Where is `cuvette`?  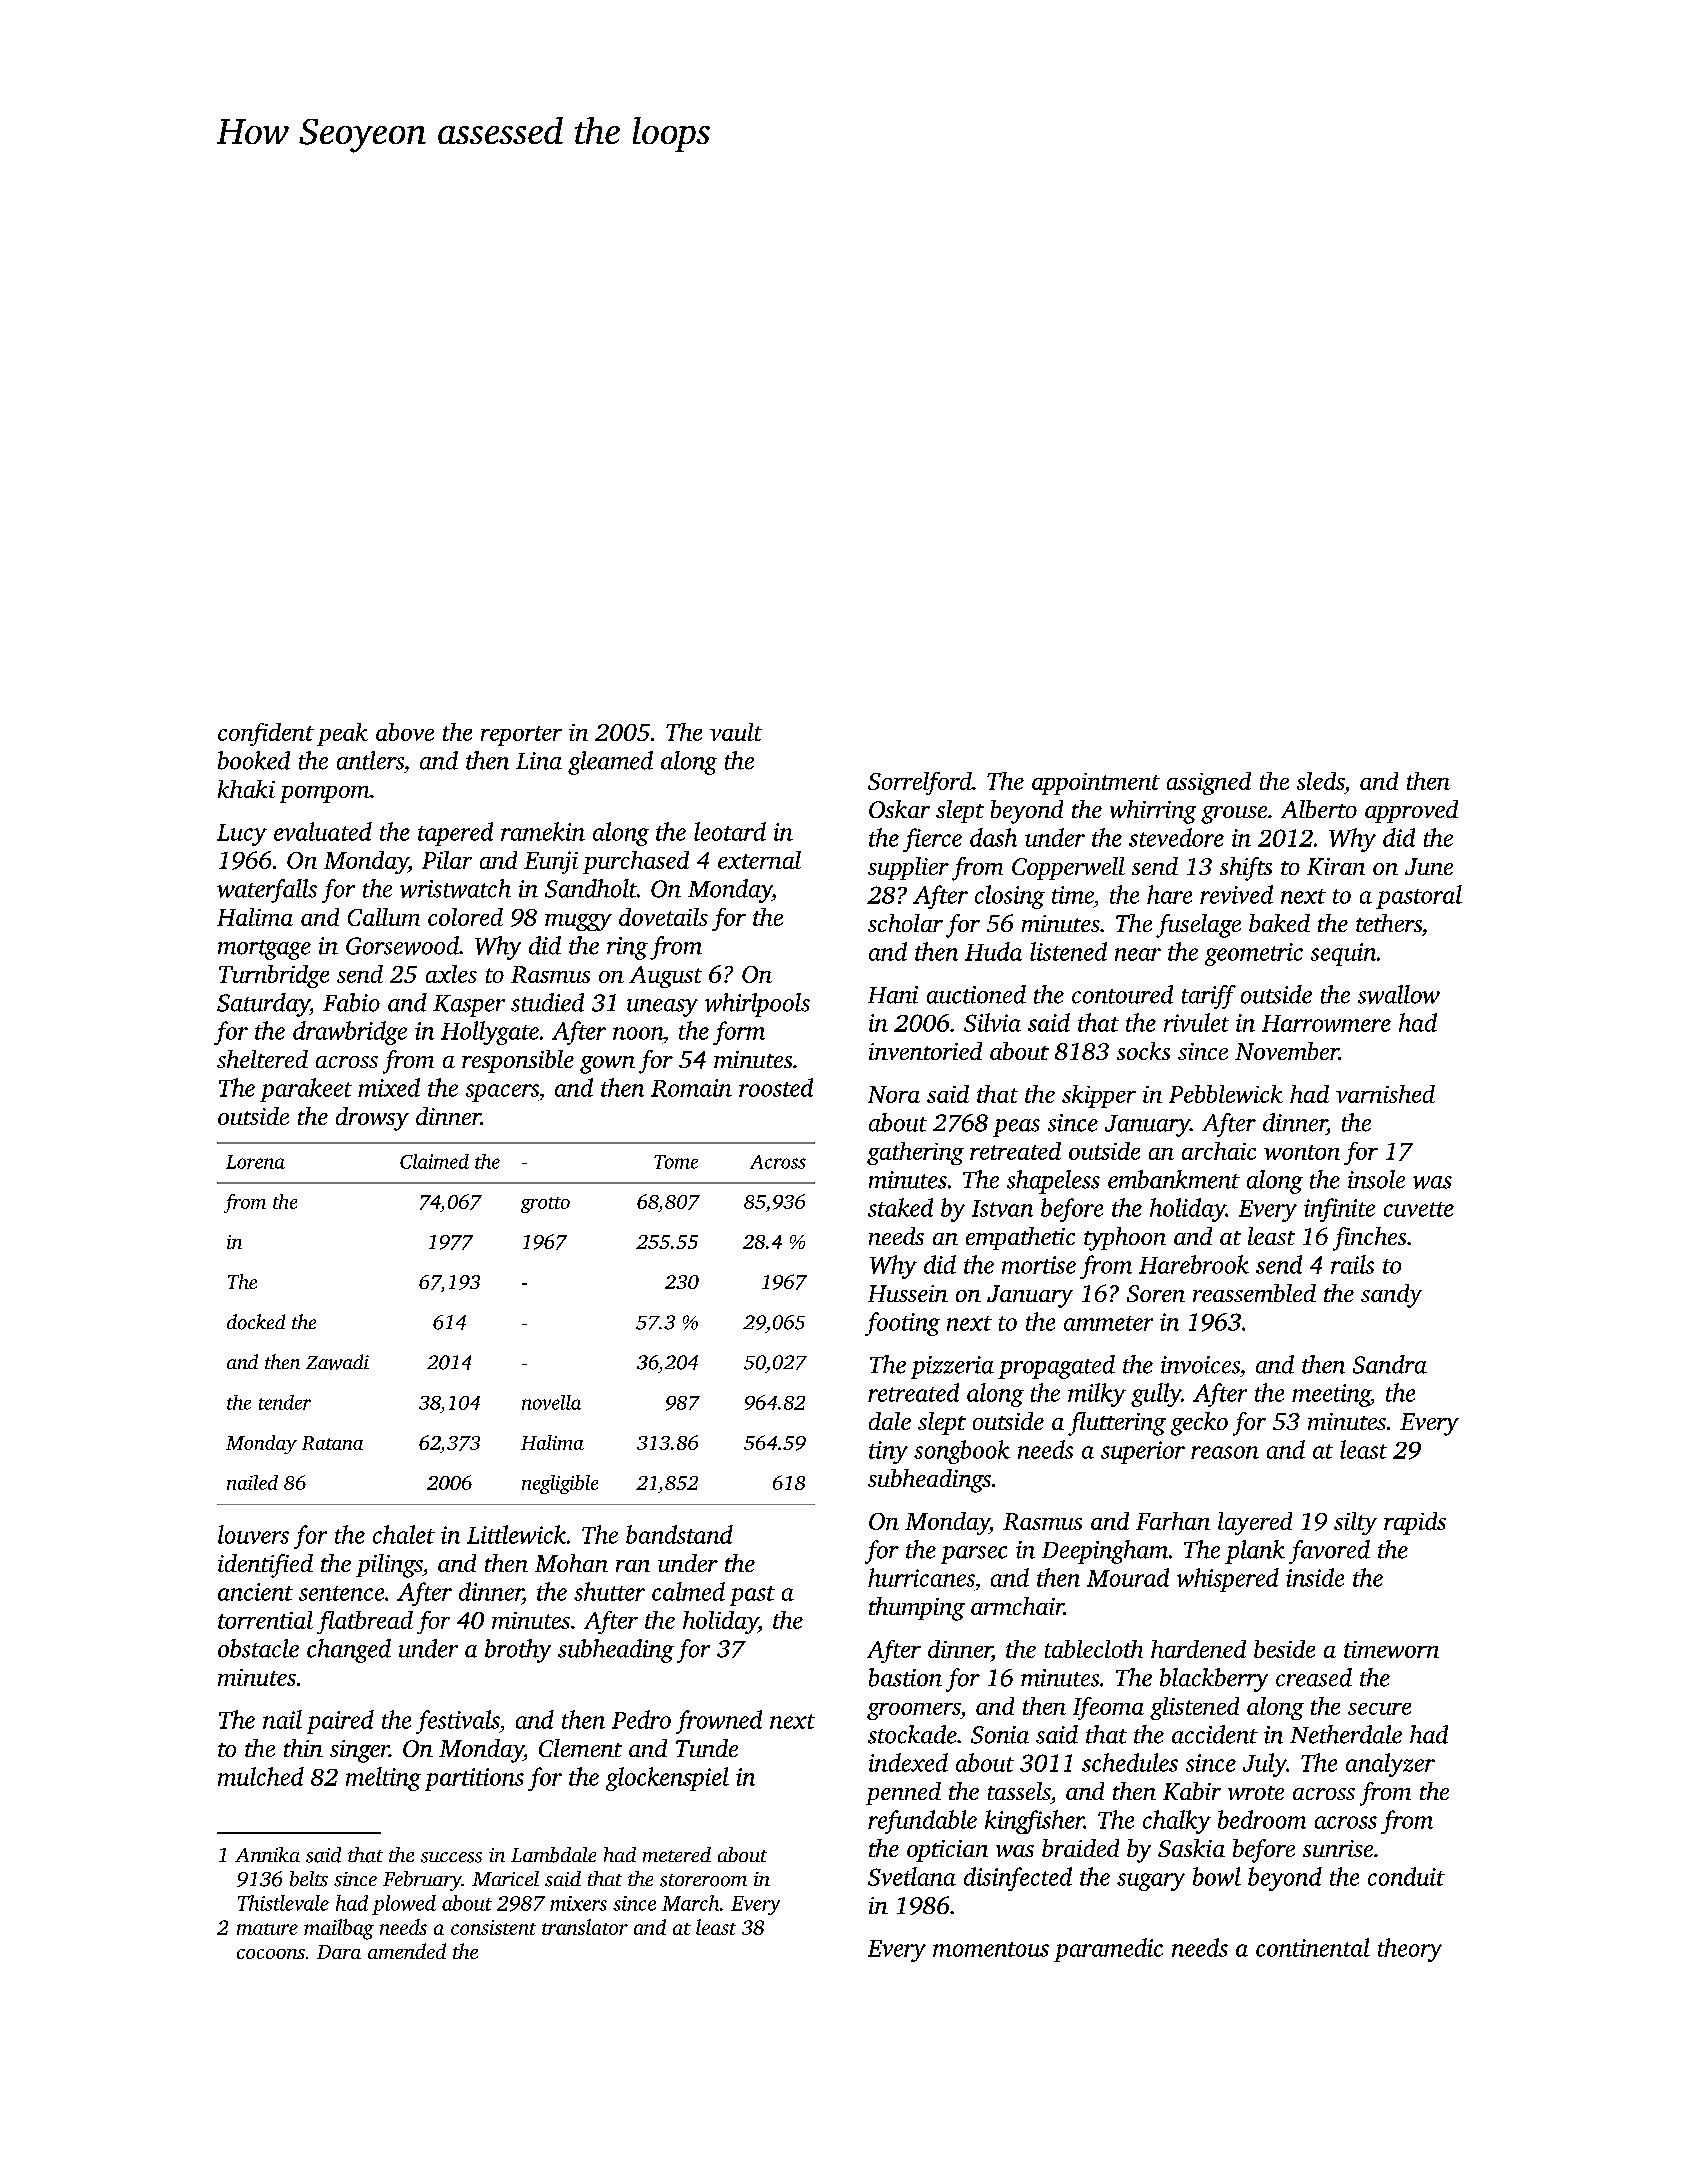
cuvette is located at coordinates (1419, 1209).
